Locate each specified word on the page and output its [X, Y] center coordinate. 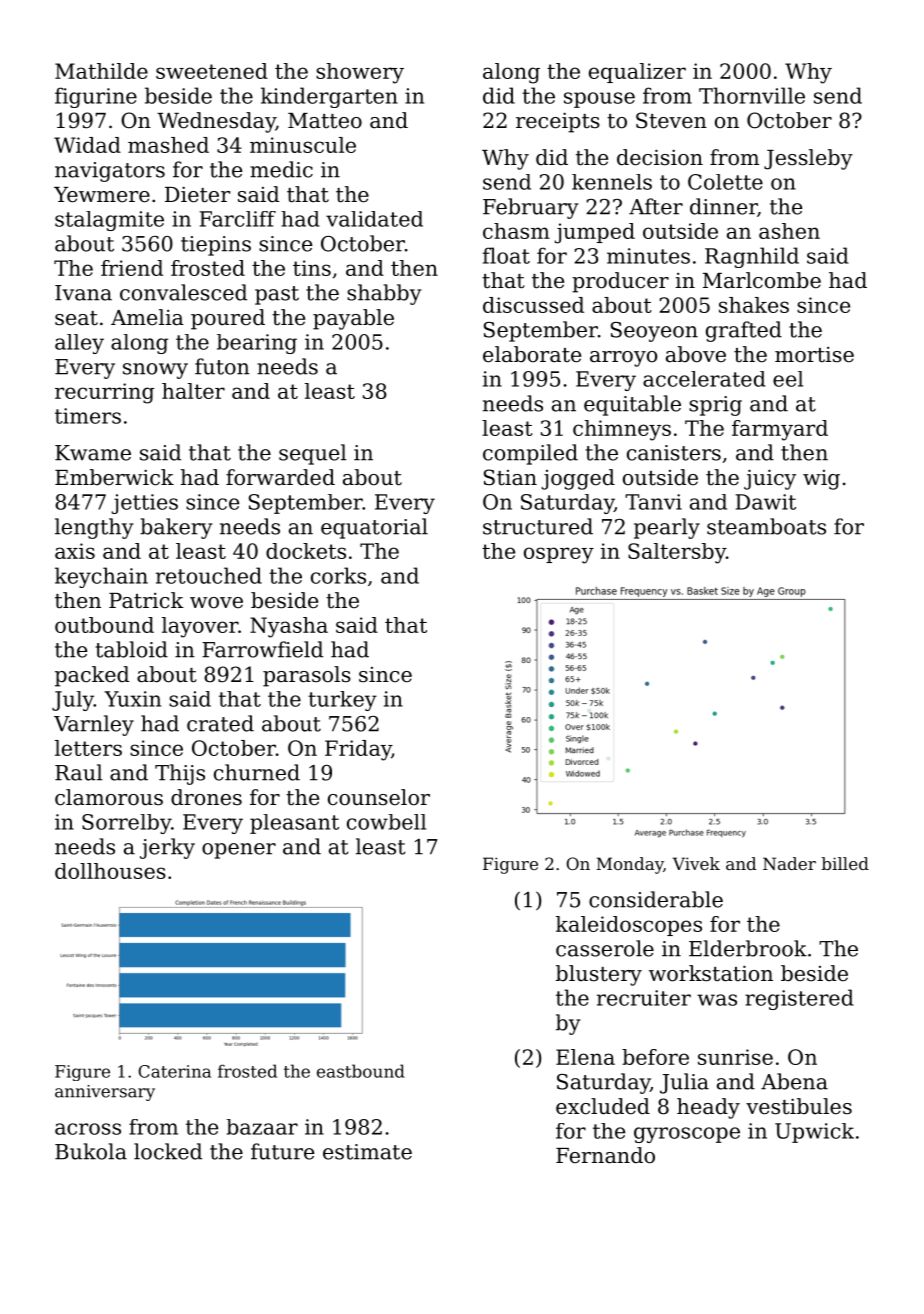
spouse [599, 100]
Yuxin [132, 699]
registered [799, 999]
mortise [814, 355]
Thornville [752, 95]
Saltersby [677, 553]
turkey [342, 701]
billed [845, 863]
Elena [585, 1057]
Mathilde [101, 71]
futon [222, 366]
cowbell [386, 822]
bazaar [262, 1127]
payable [353, 319]
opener [239, 851]
